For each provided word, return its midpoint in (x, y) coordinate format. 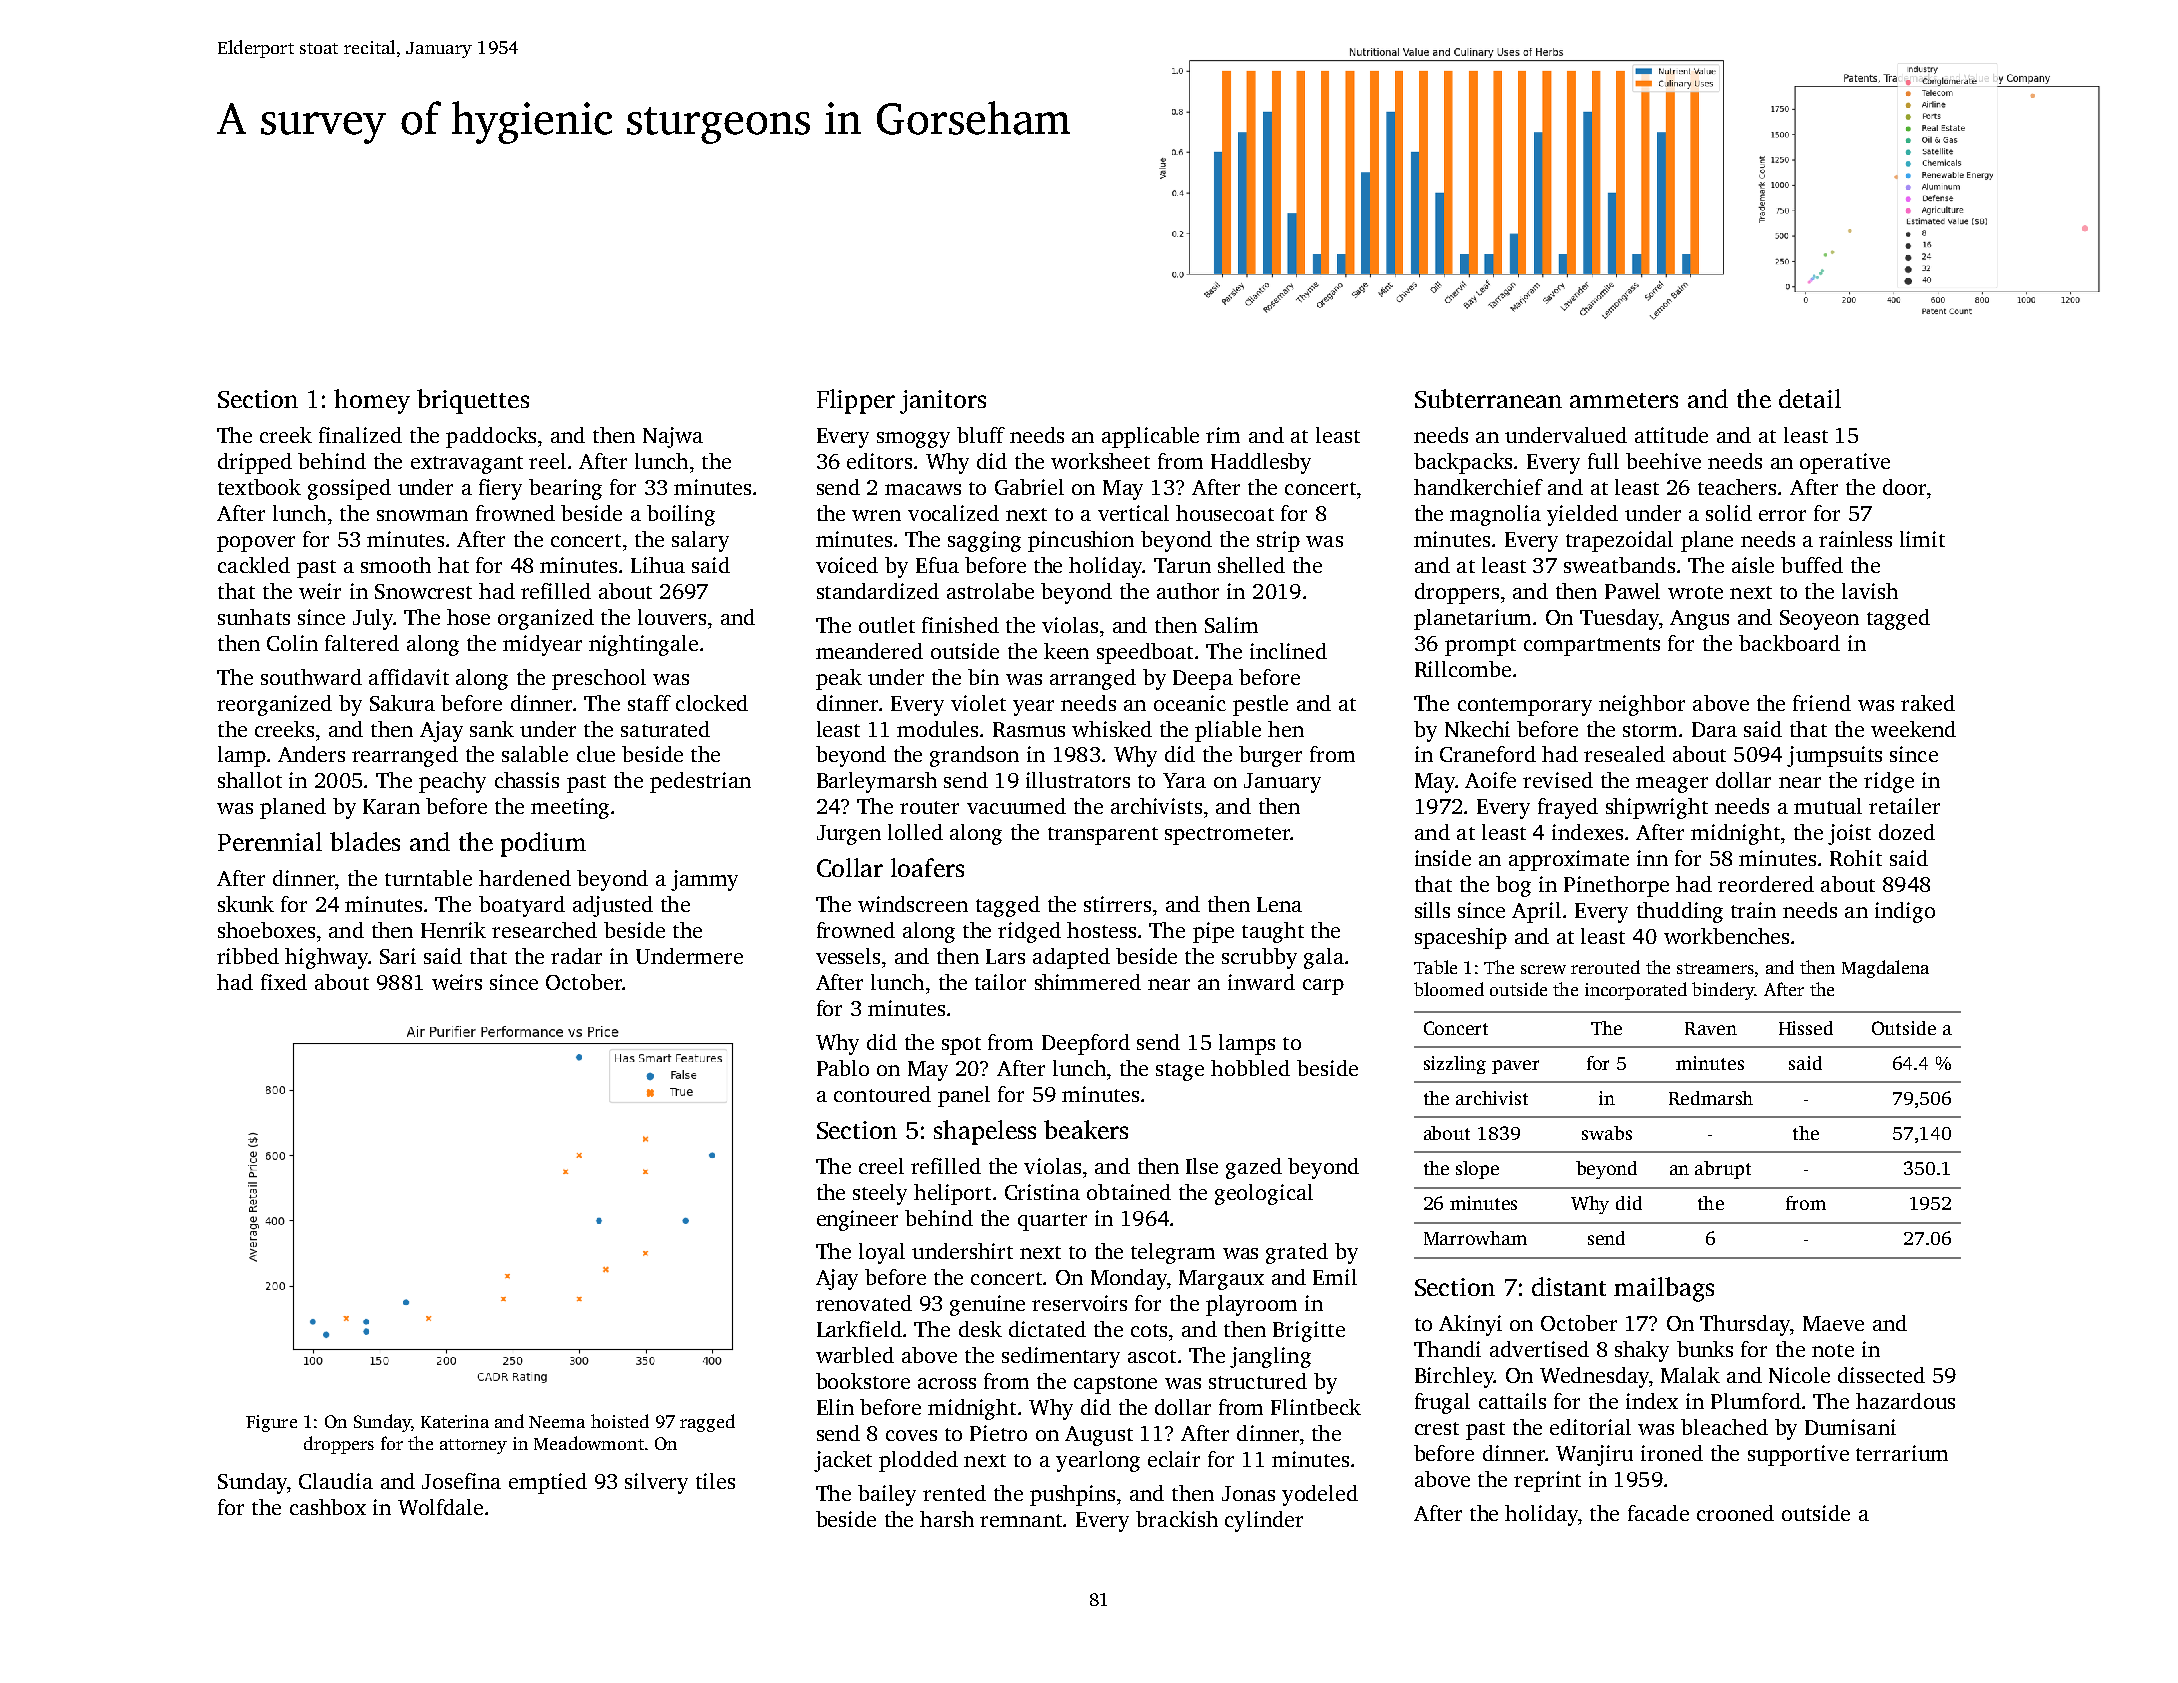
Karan (391, 806)
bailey (887, 1495)
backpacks (1463, 463)
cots (1149, 1330)
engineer (857, 1220)
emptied (548, 1483)
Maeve (1833, 1323)
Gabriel (1029, 487)
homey (372, 401)
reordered (1766, 884)
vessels (848, 956)
